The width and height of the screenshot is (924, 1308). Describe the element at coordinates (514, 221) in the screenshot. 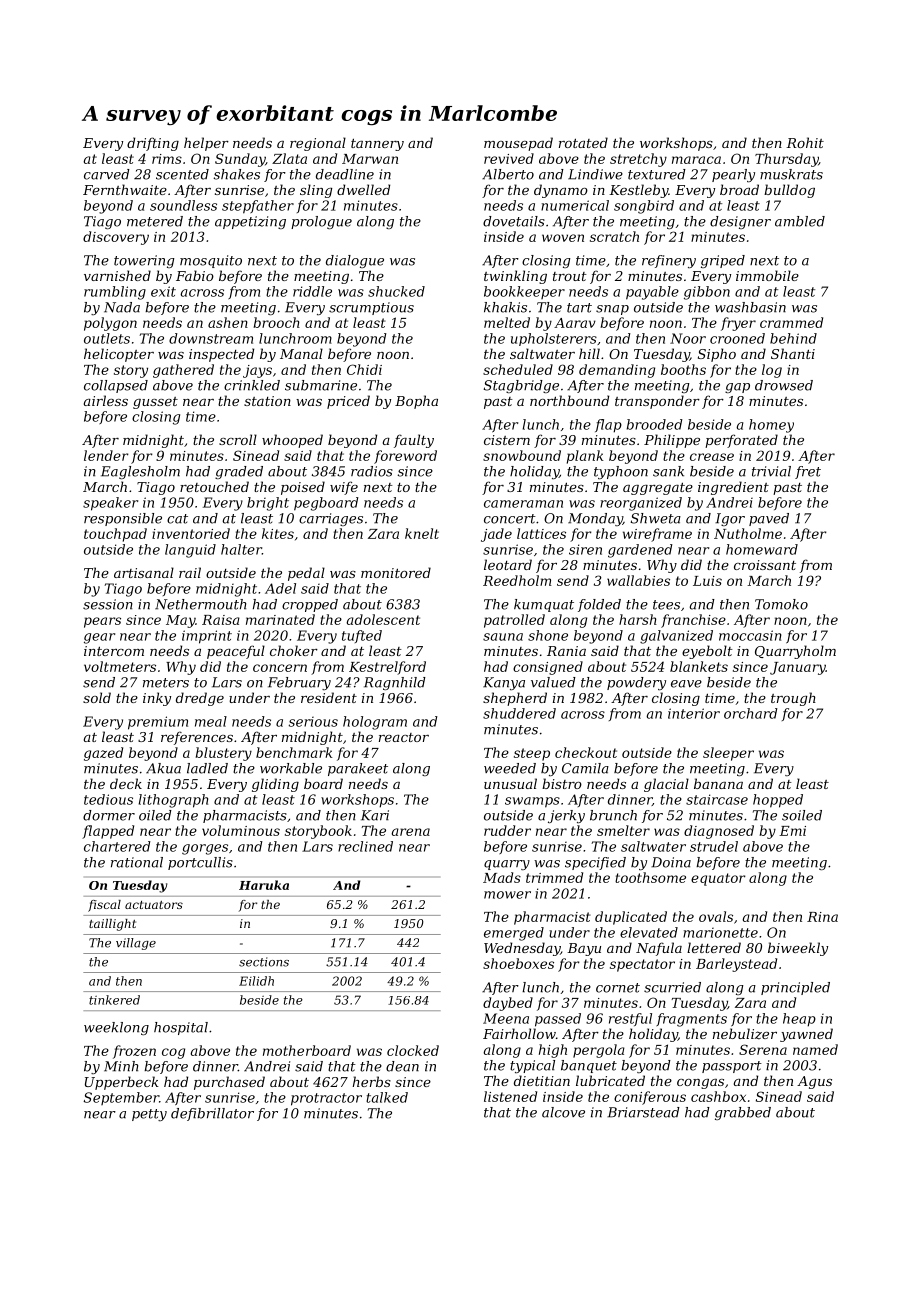

I see `dovetails` at that location.
